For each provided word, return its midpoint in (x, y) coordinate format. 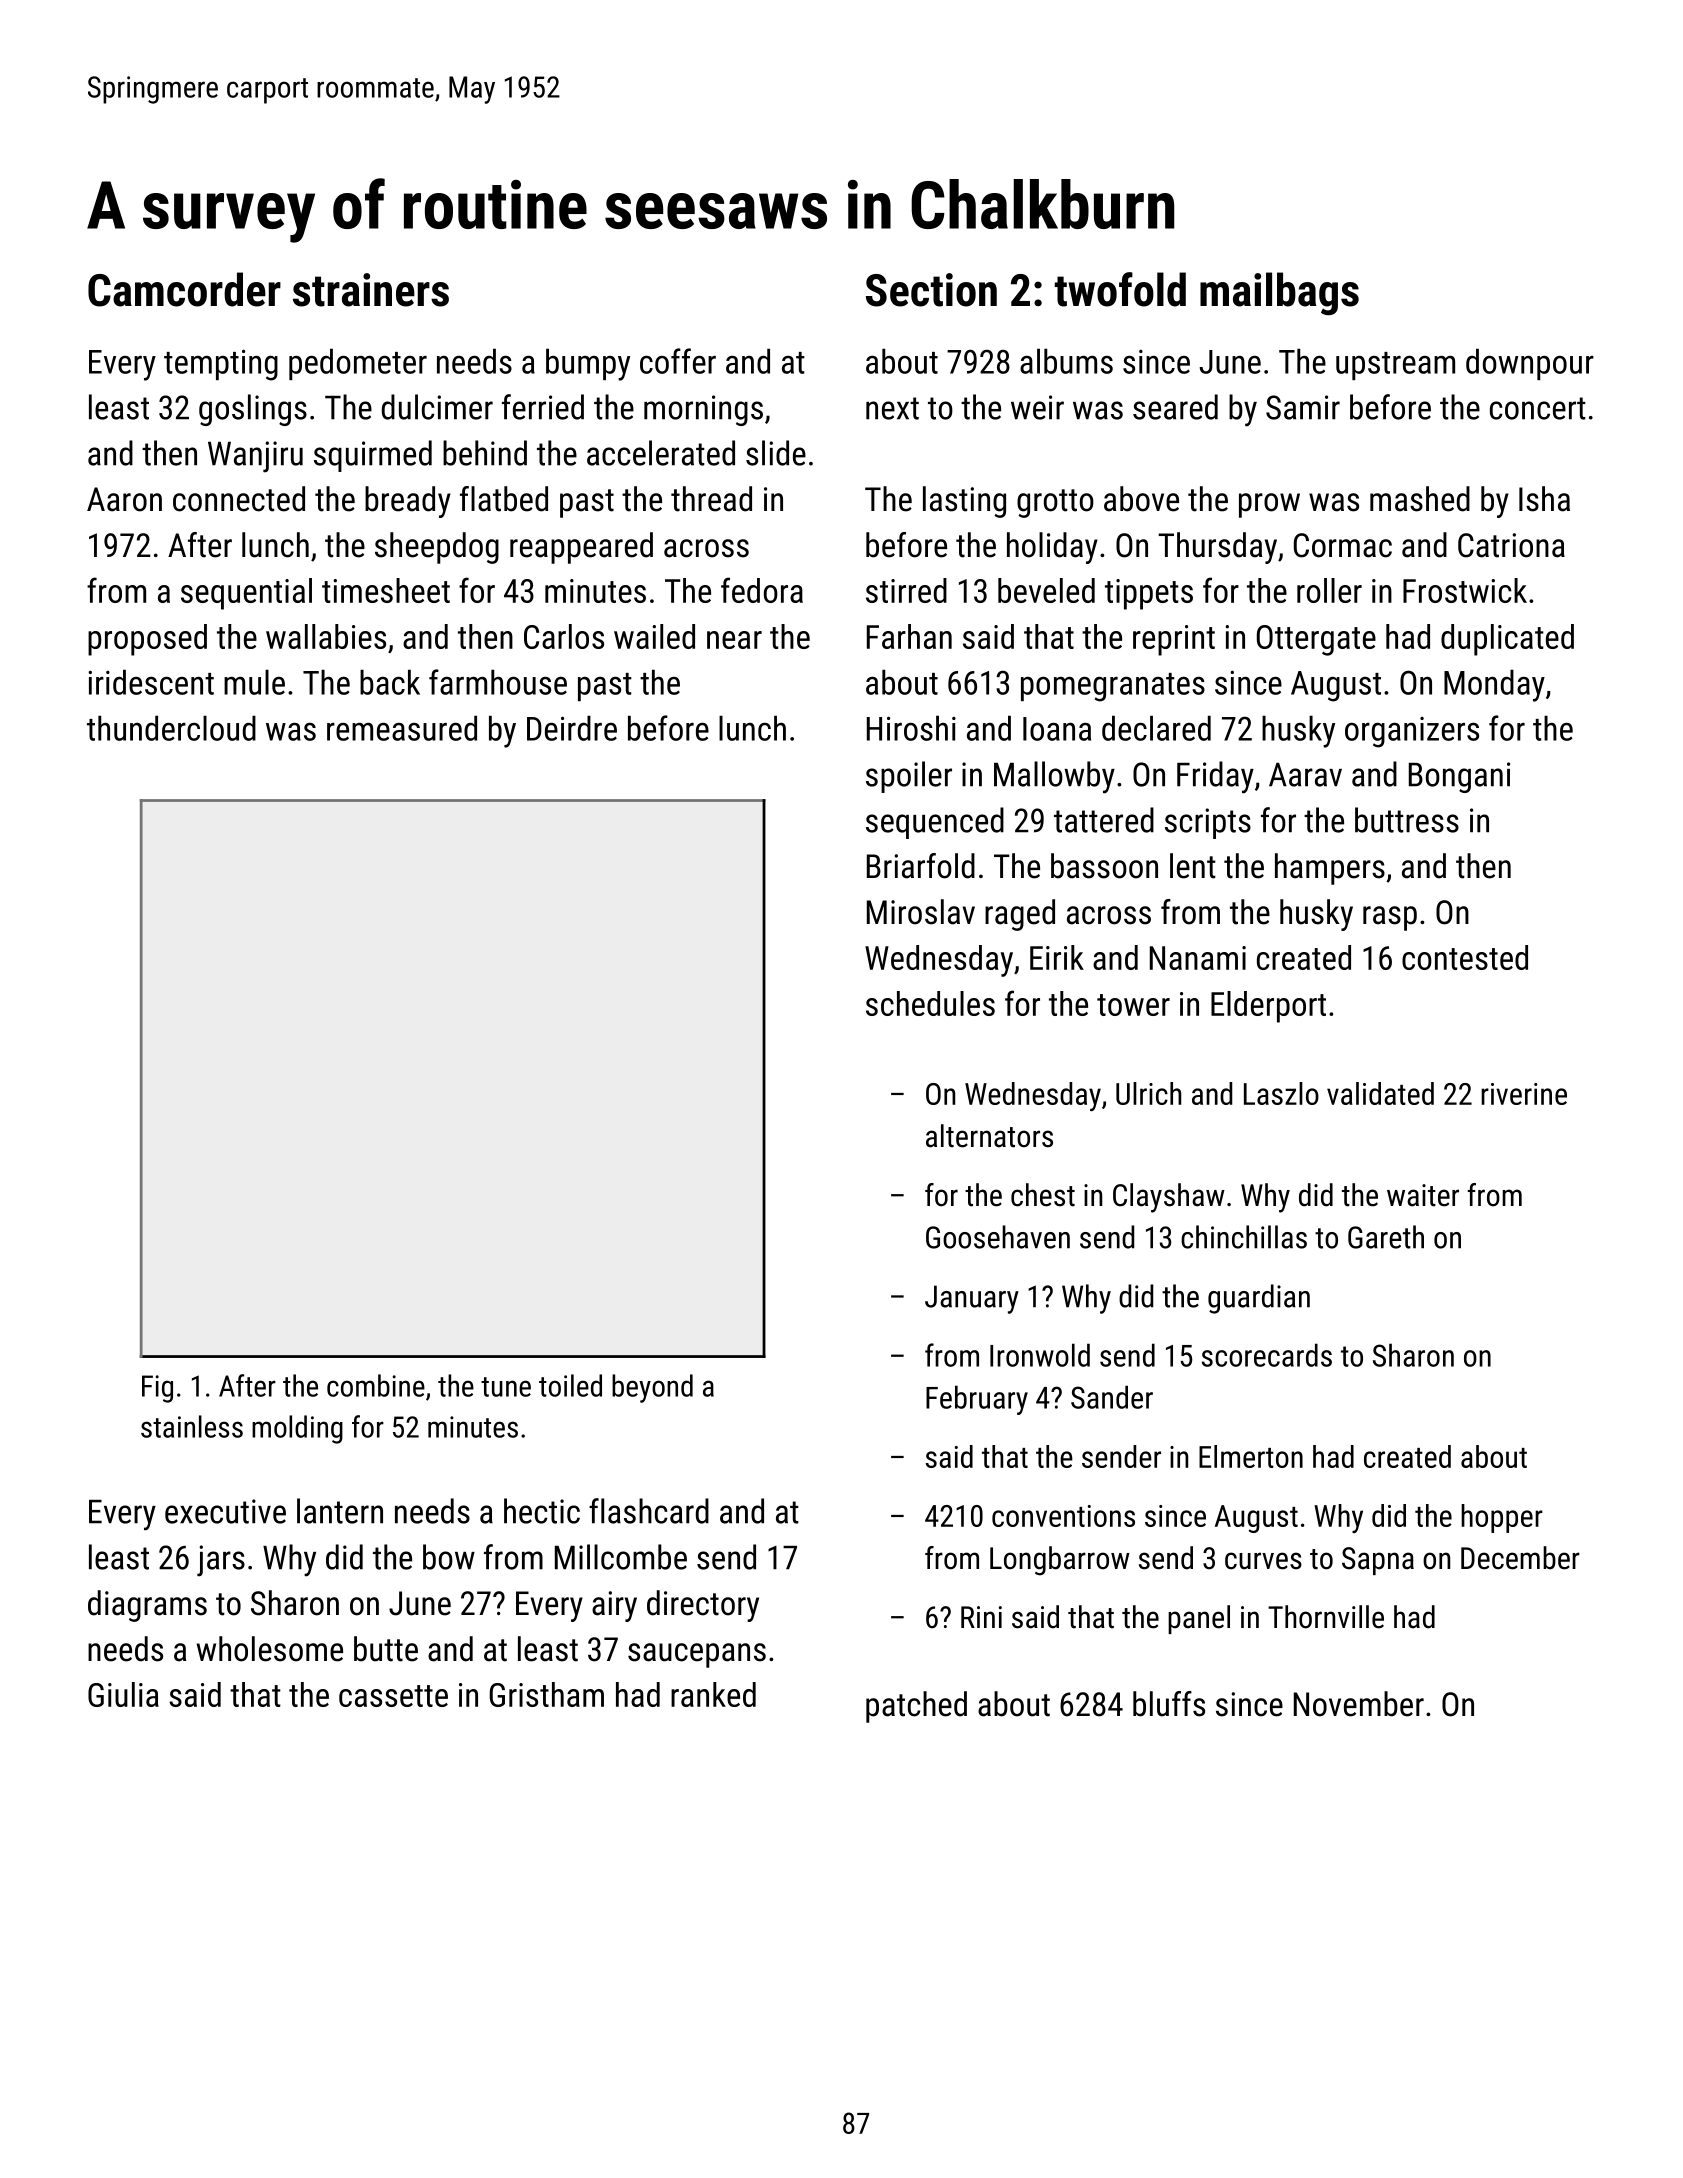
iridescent (151, 682)
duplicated (1507, 640)
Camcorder (184, 289)
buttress (1407, 820)
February (977, 1400)
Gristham (546, 1694)
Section (931, 290)
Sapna (1378, 1561)
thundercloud (171, 728)
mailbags (1279, 294)
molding (297, 1429)
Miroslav (921, 912)
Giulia (123, 1694)
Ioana (1057, 729)
